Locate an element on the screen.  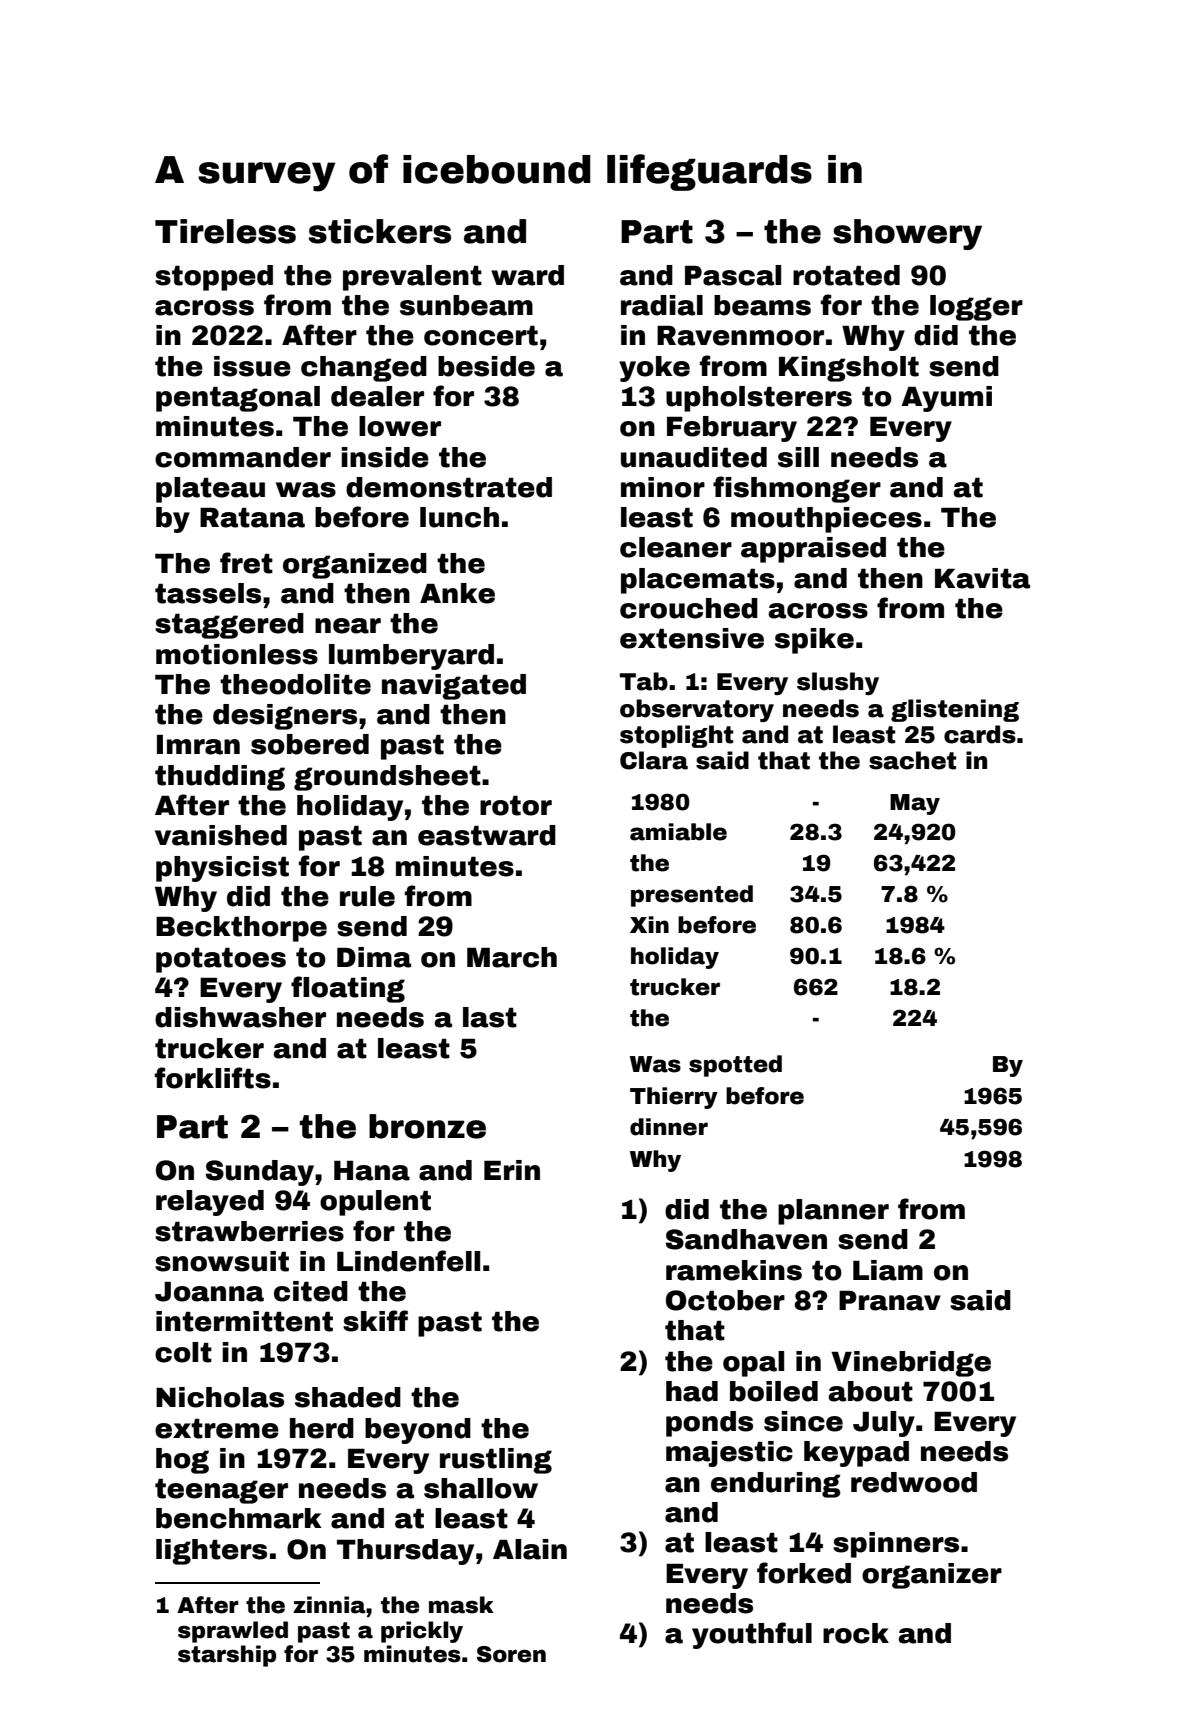
organizer is located at coordinates (932, 1576).
